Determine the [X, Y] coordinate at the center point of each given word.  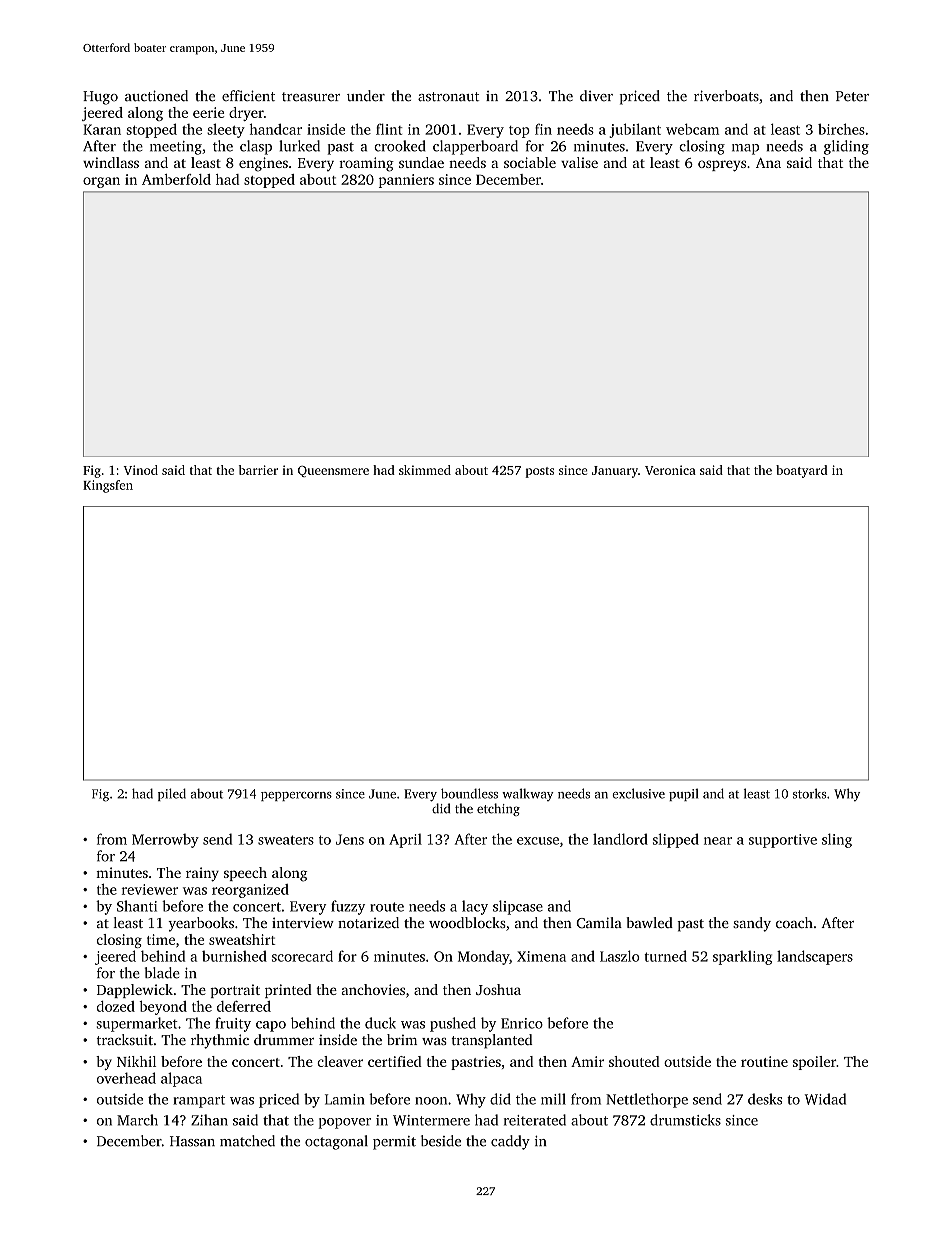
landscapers [815, 957]
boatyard [801, 471]
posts [539, 472]
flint [389, 129]
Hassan [192, 1141]
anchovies [373, 989]
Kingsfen [108, 486]
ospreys [722, 166]
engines [263, 164]
